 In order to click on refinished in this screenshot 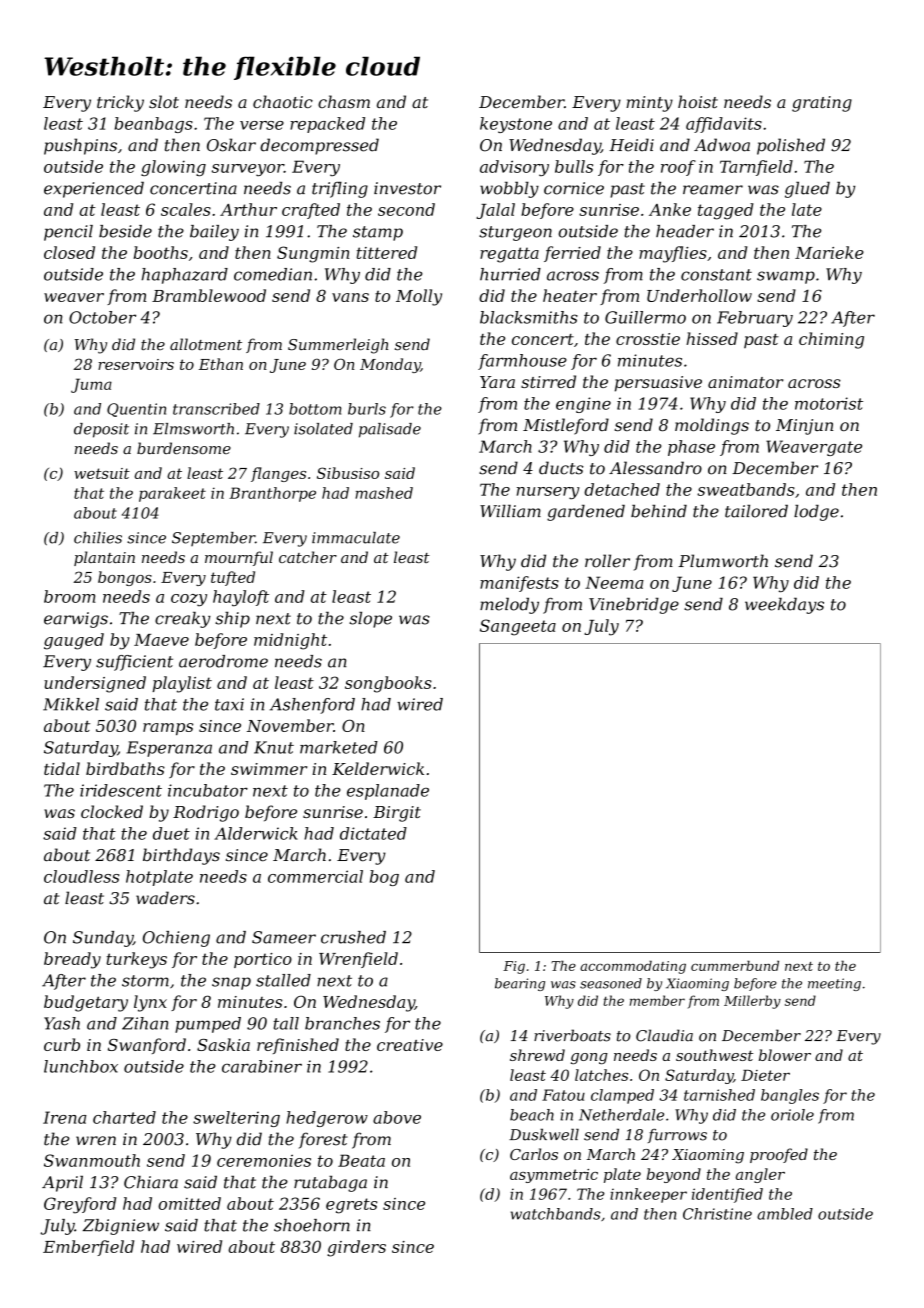, I will do `click(298, 1046)`.
